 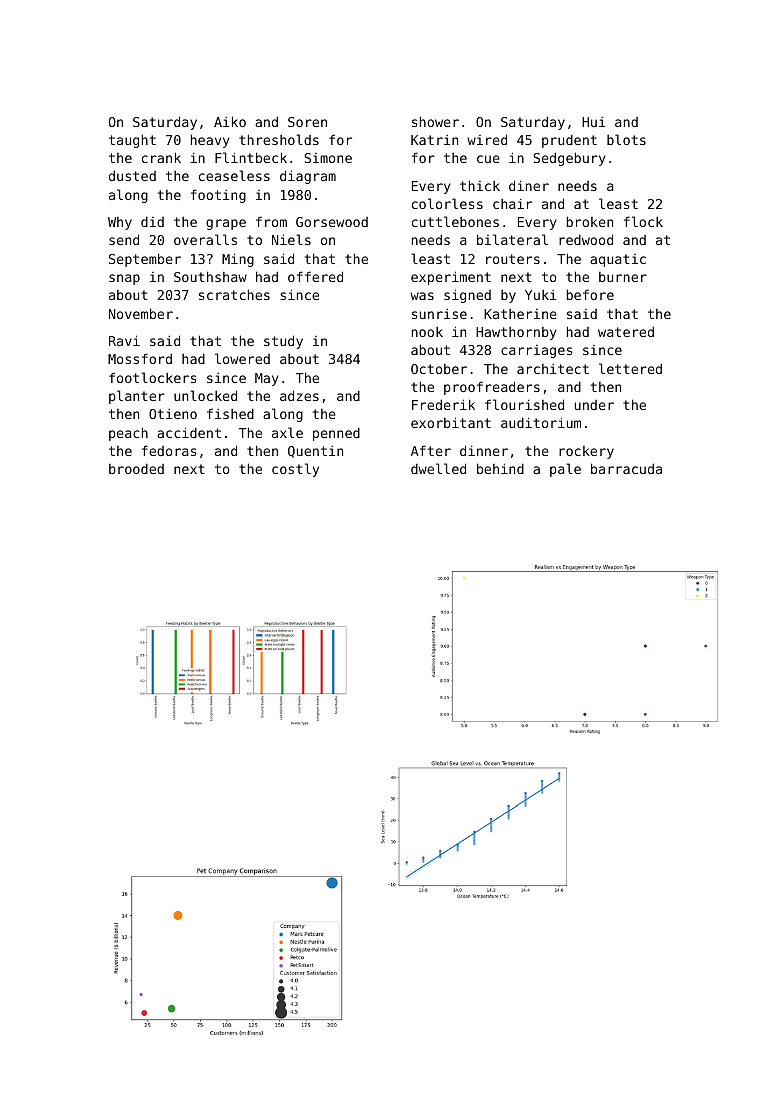 I want to click on watered, so click(x=626, y=331).
